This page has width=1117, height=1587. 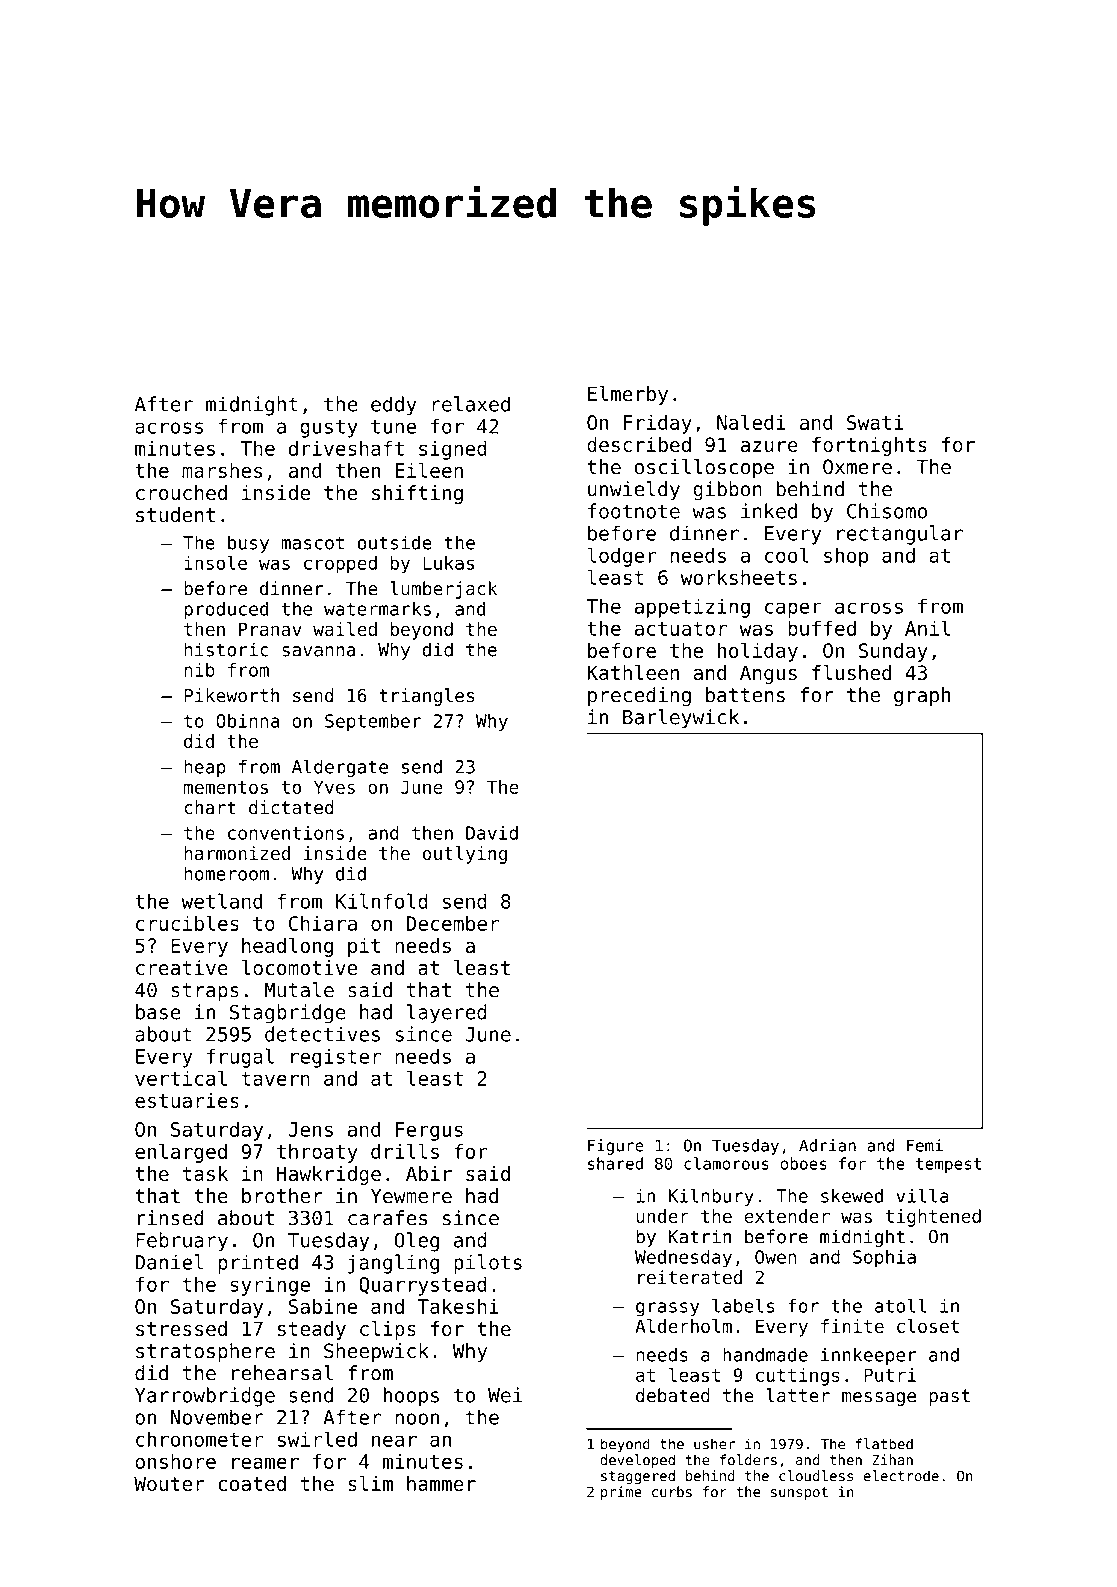 I want to click on tightened, so click(x=933, y=1218).
